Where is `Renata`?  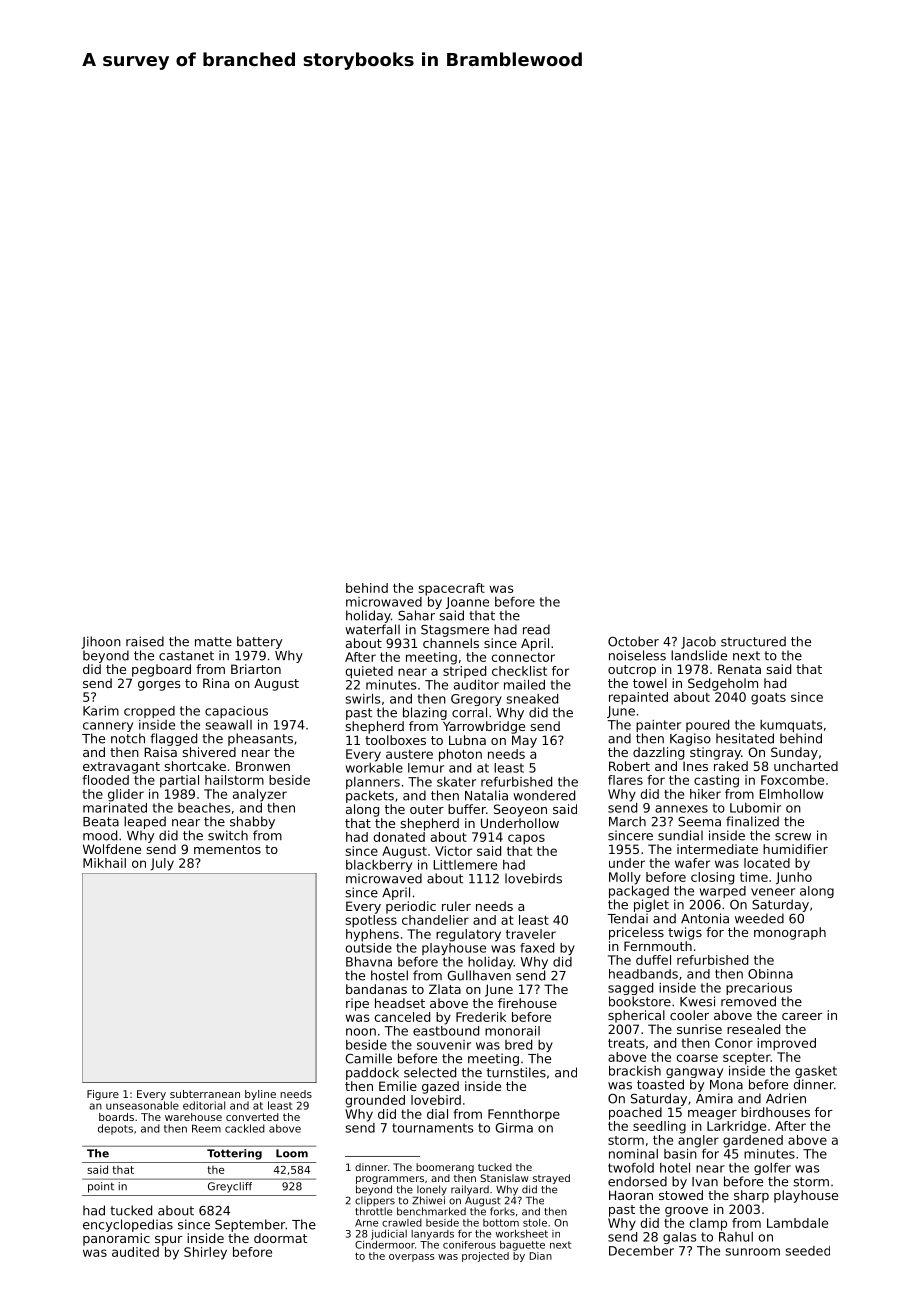
Renata is located at coordinates (739, 669).
